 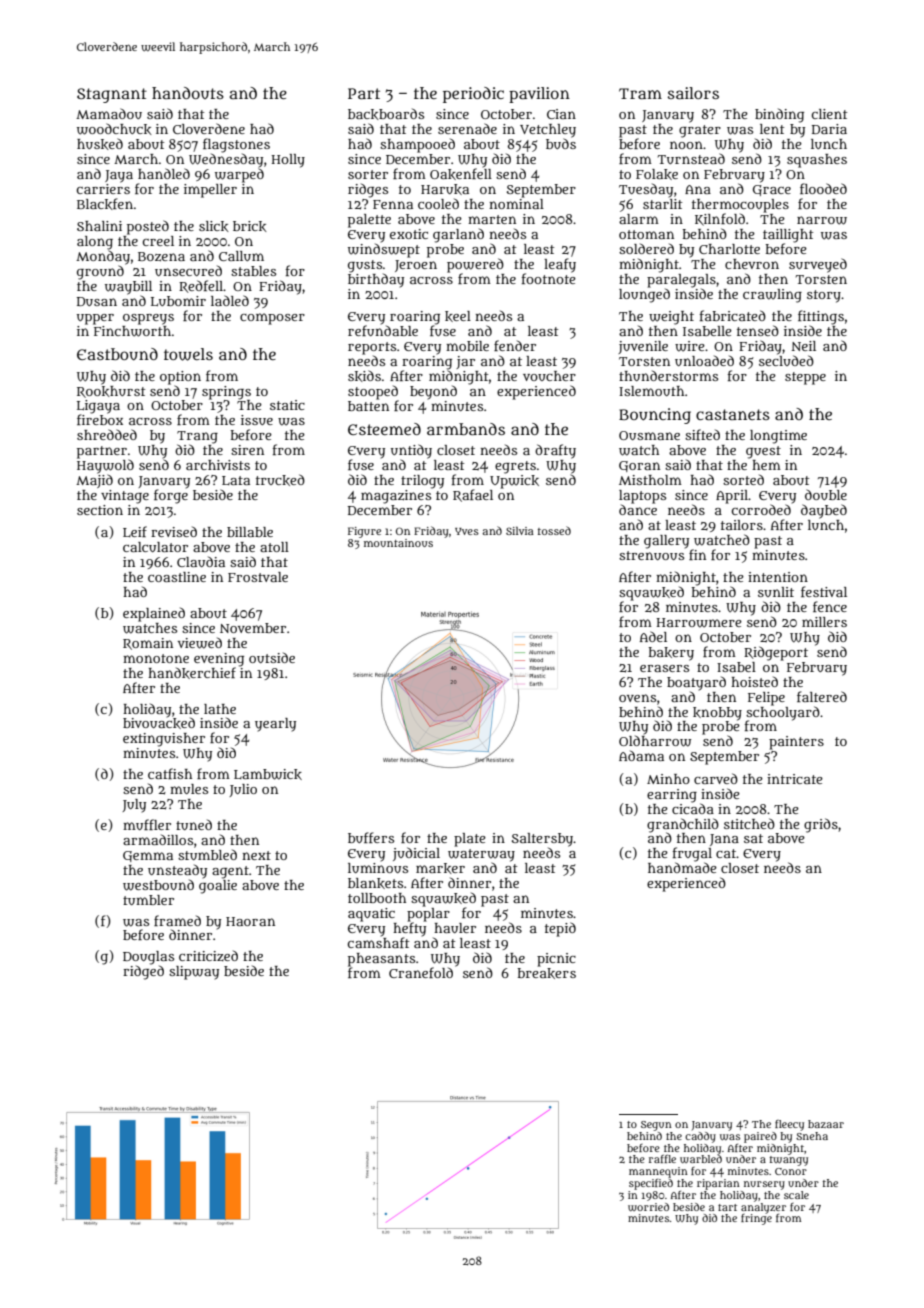 What do you see at coordinates (763, 452) in the image?
I see `guest` at bounding box center [763, 452].
